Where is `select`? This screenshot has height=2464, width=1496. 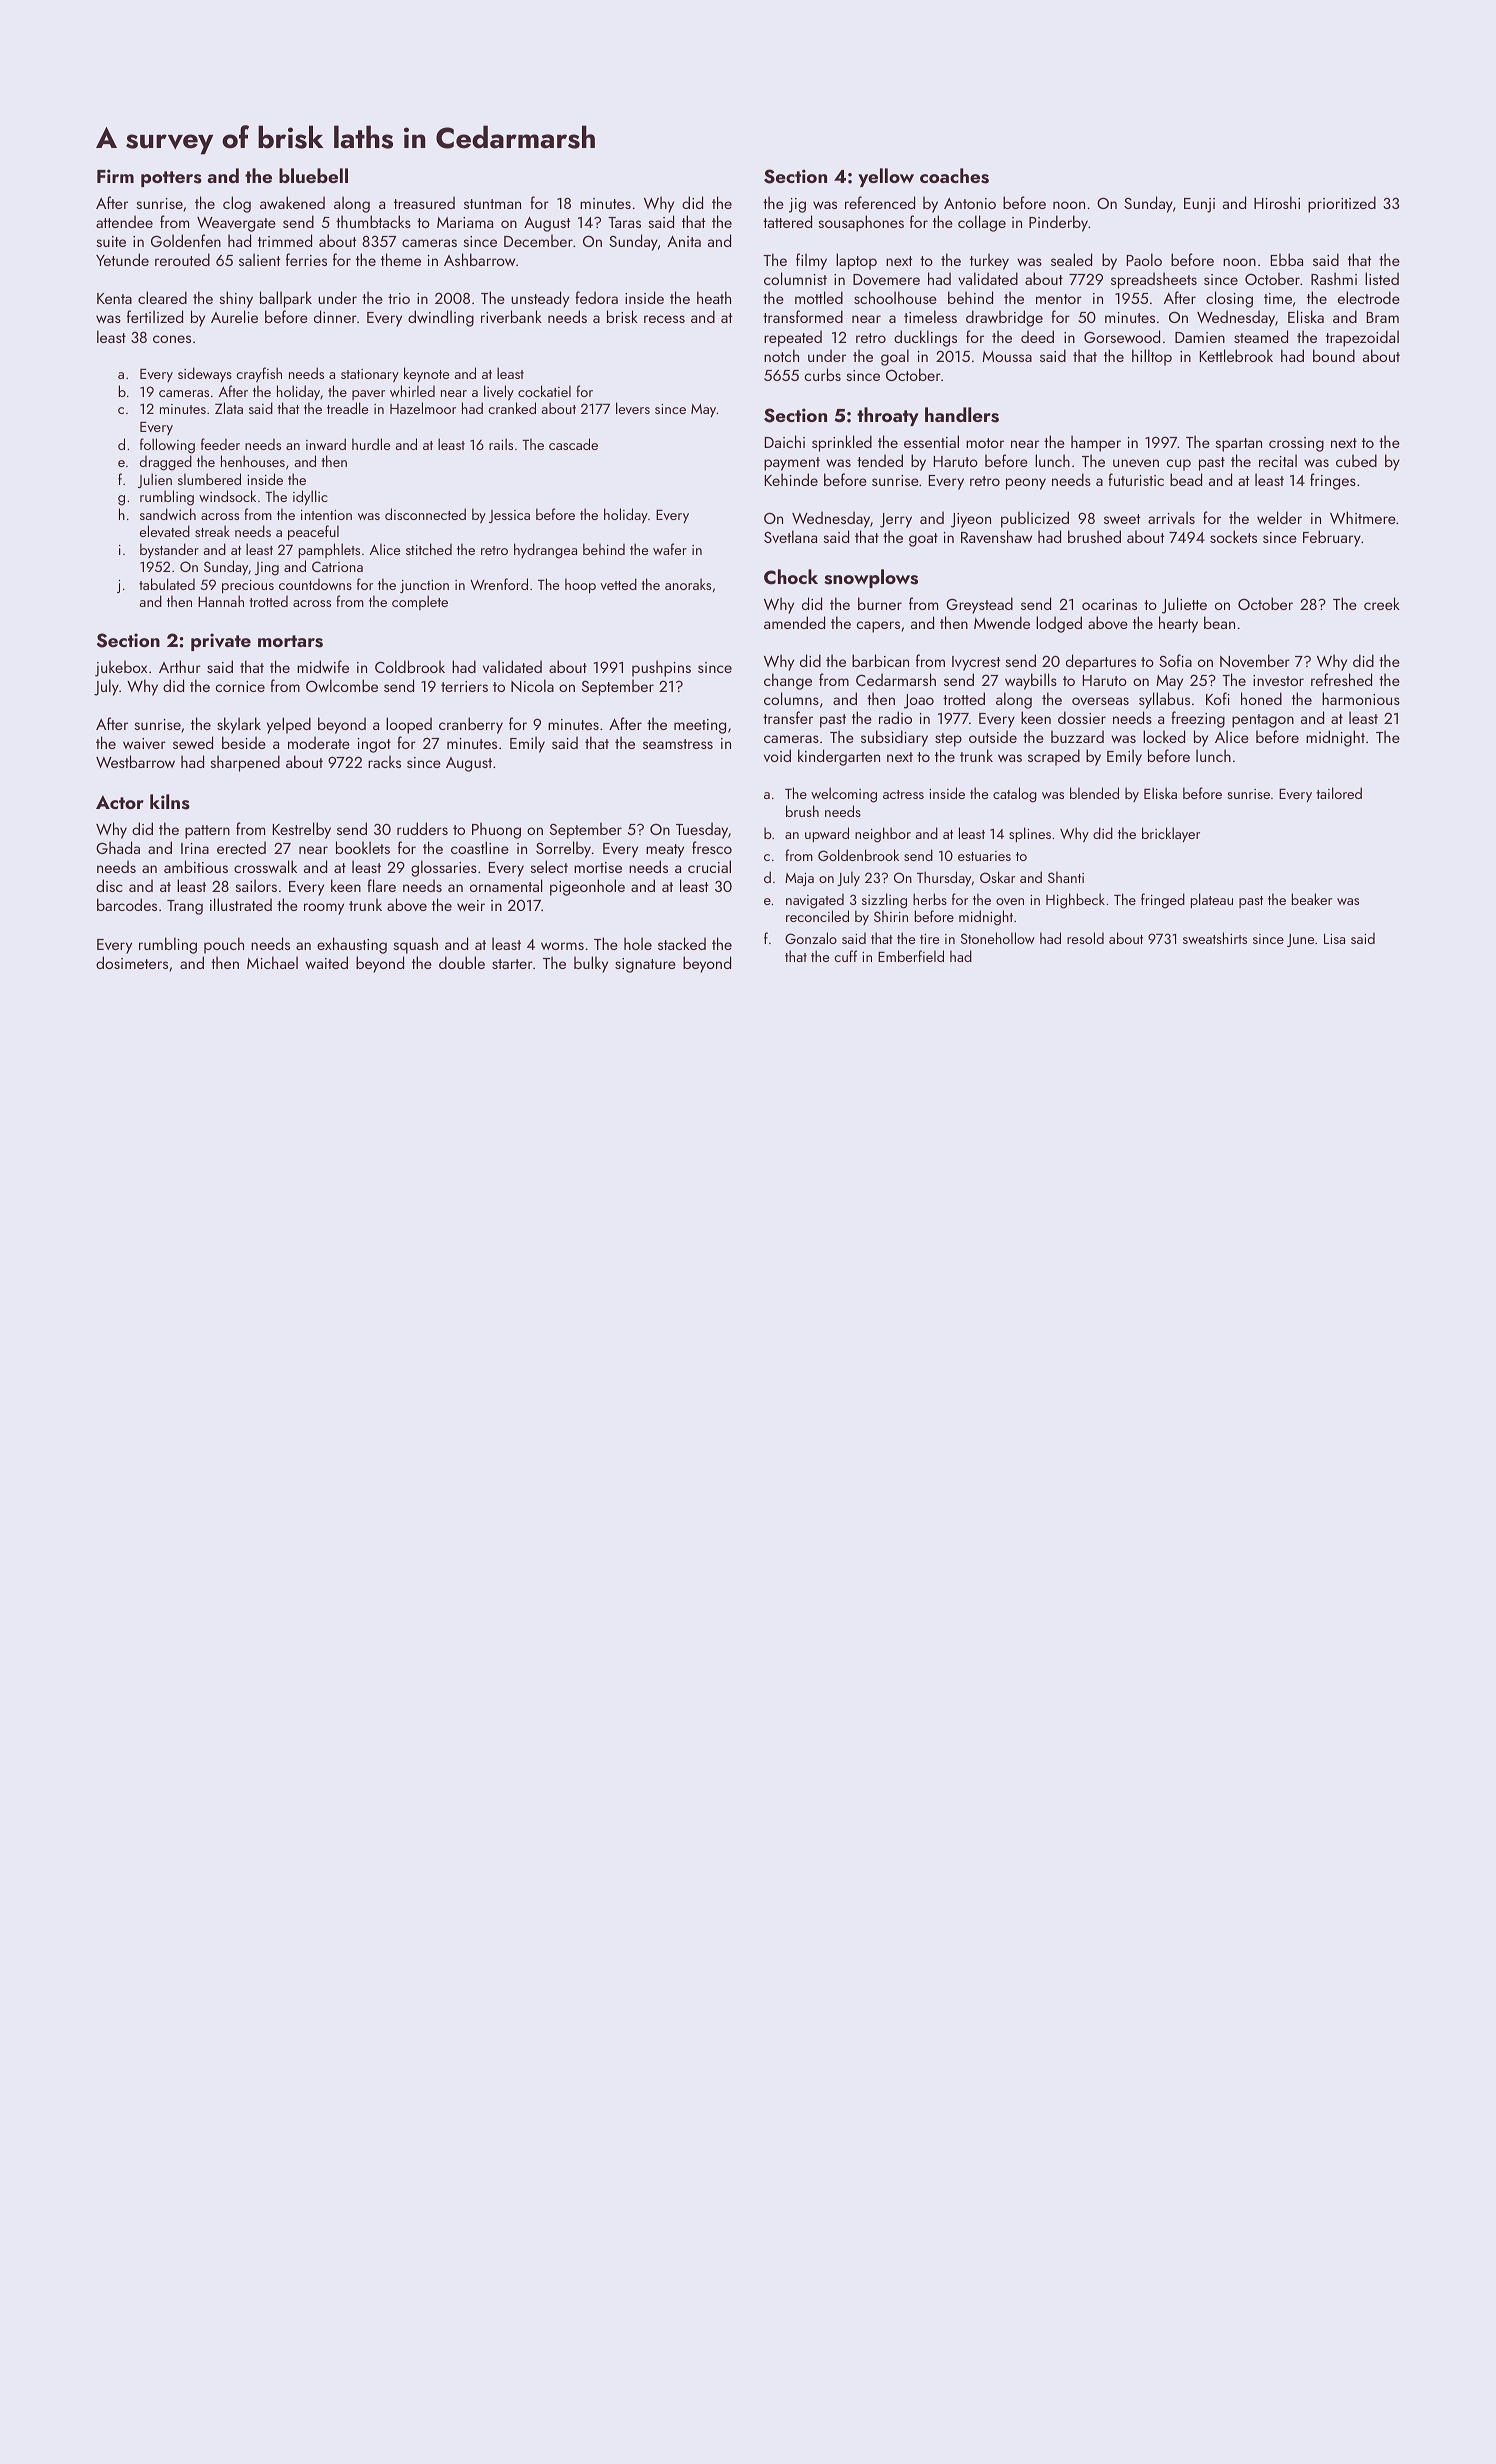 select is located at coordinates (549, 866).
